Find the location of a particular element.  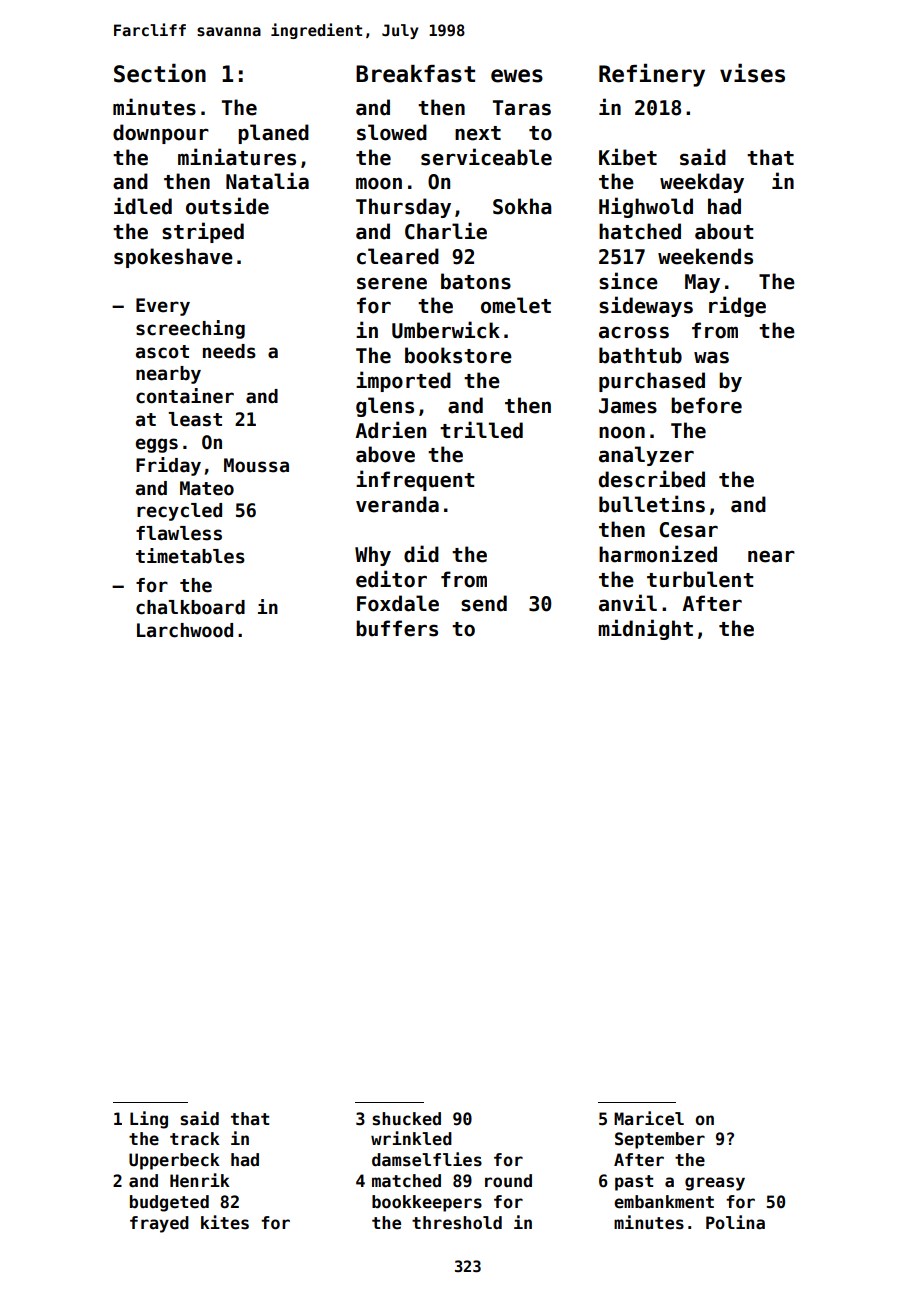

Breakfast is located at coordinates (415, 74).
